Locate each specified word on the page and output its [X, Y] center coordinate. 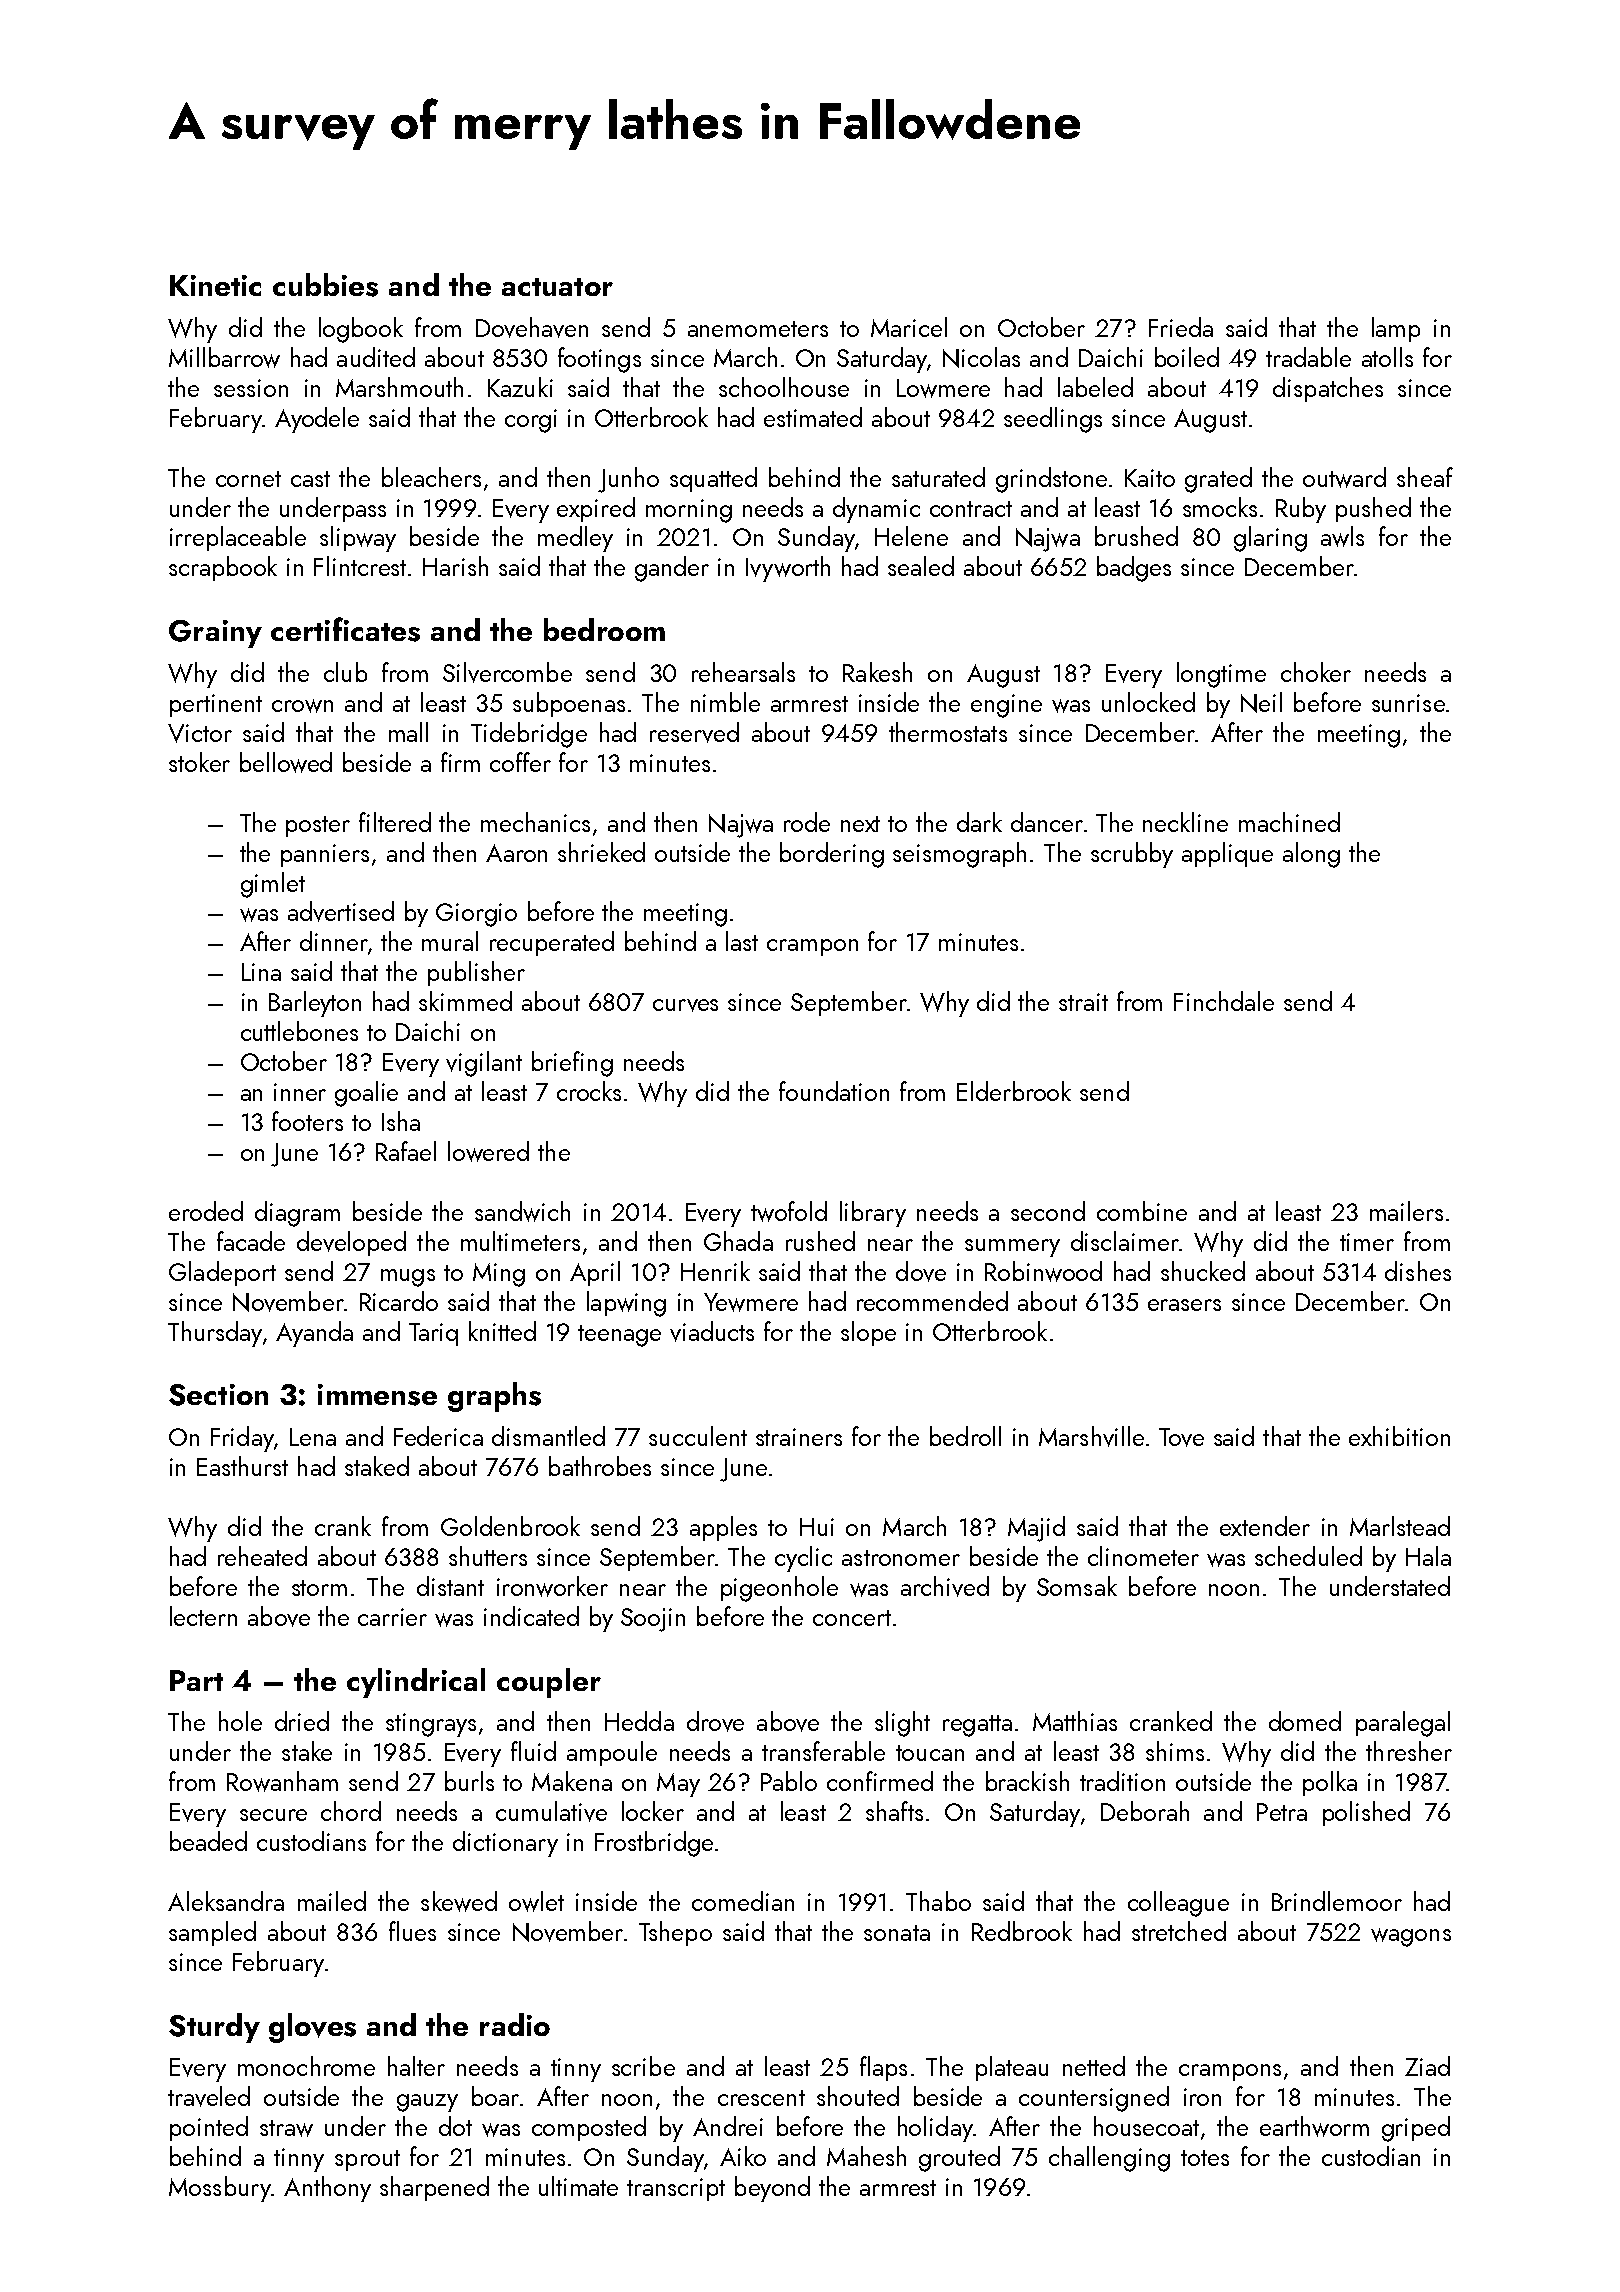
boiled [1187, 357]
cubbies [325, 285]
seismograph [959, 855]
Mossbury [220, 2189]
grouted [959, 2159]
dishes [1418, 1271]
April [595, 1273]
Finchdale [1224, 1001]
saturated [938, 477]
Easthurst [242, 1466]
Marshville [1091, 1436]
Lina [261, 972]
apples [723, 1528]
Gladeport [222, 1273]
